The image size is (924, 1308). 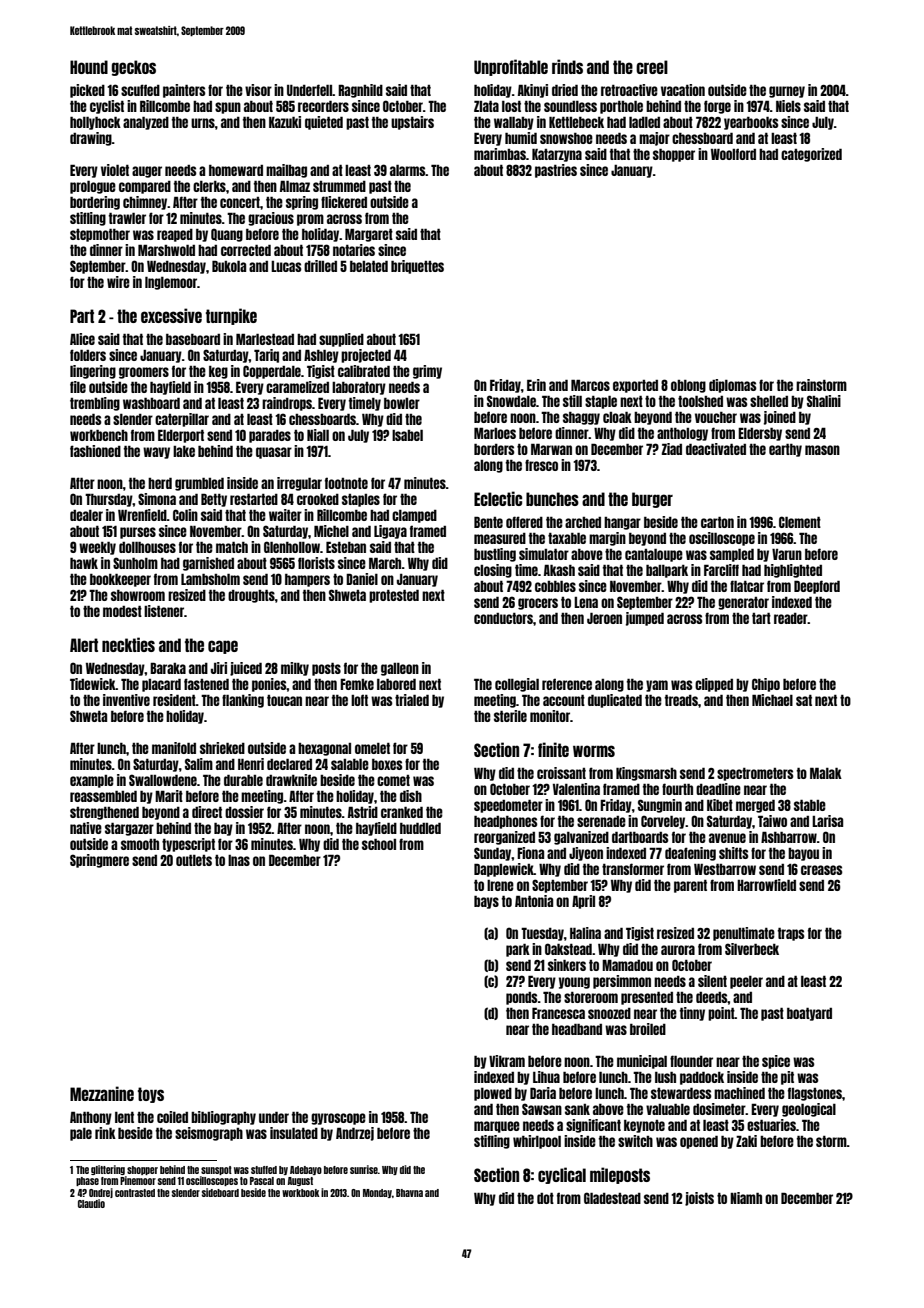 I want to click on reference, so click(x=567, y=684).
